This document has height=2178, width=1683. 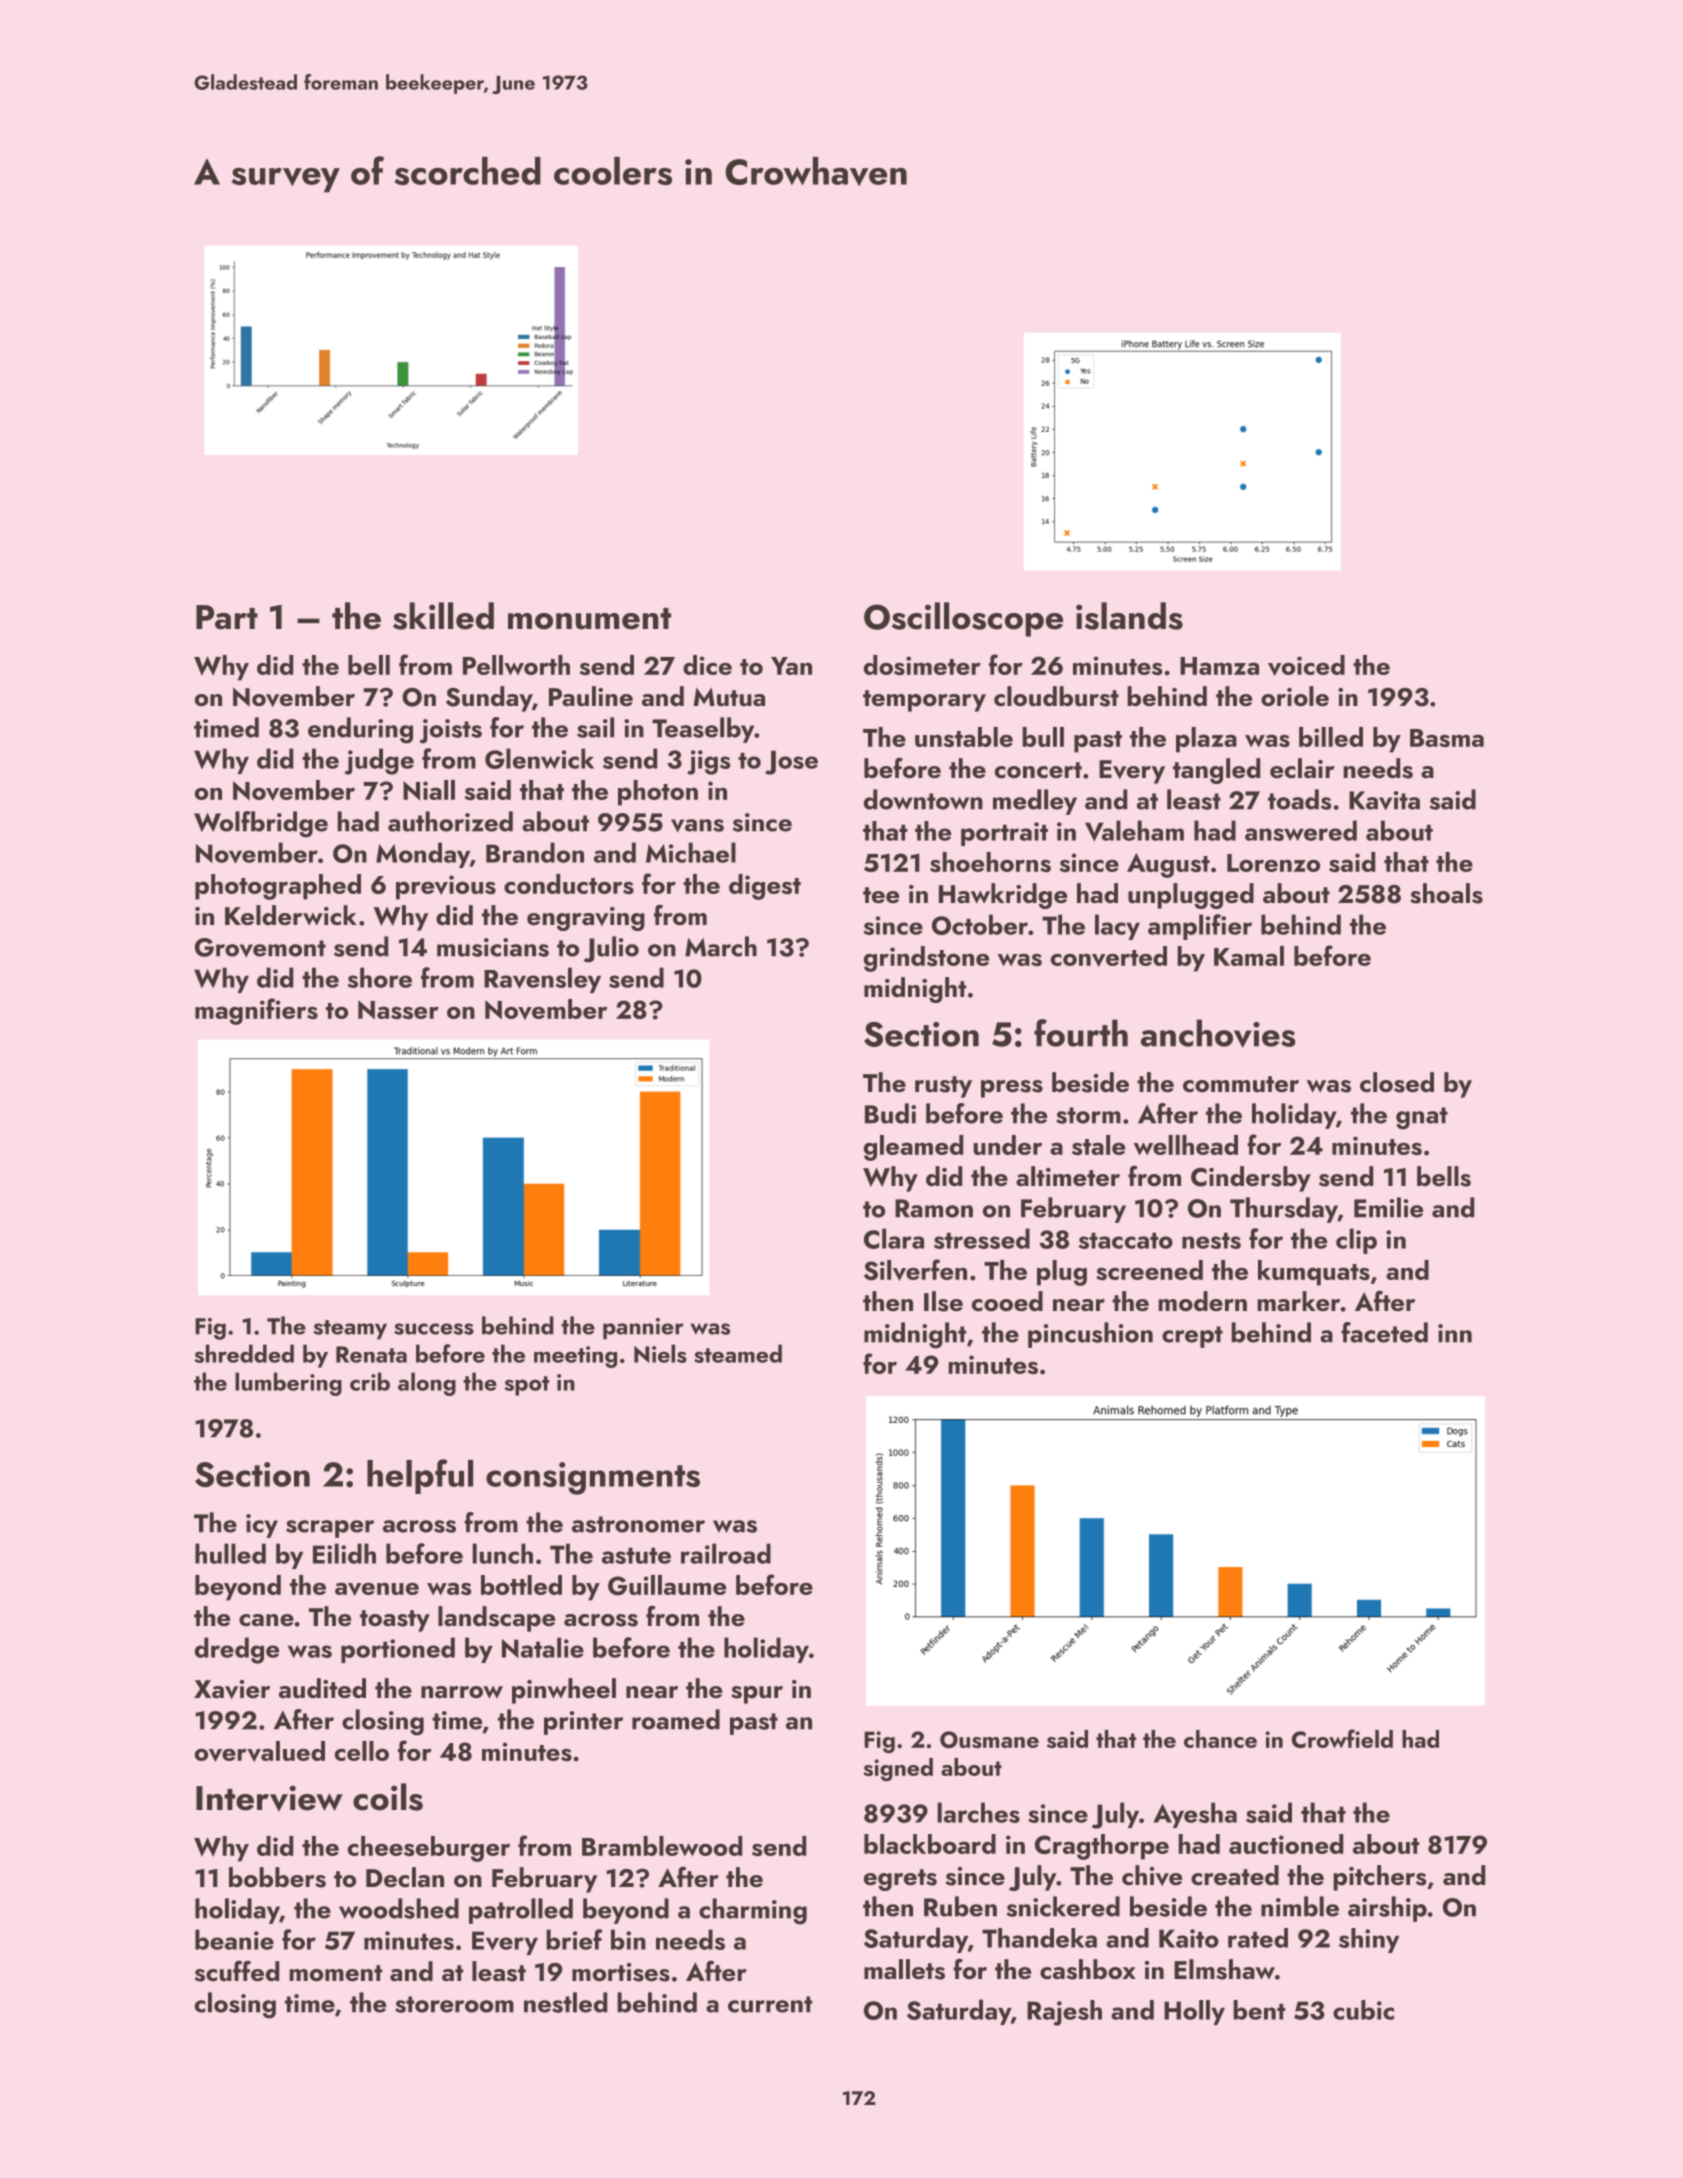 I want to click on nestled, so click(x=565, y=2002).
